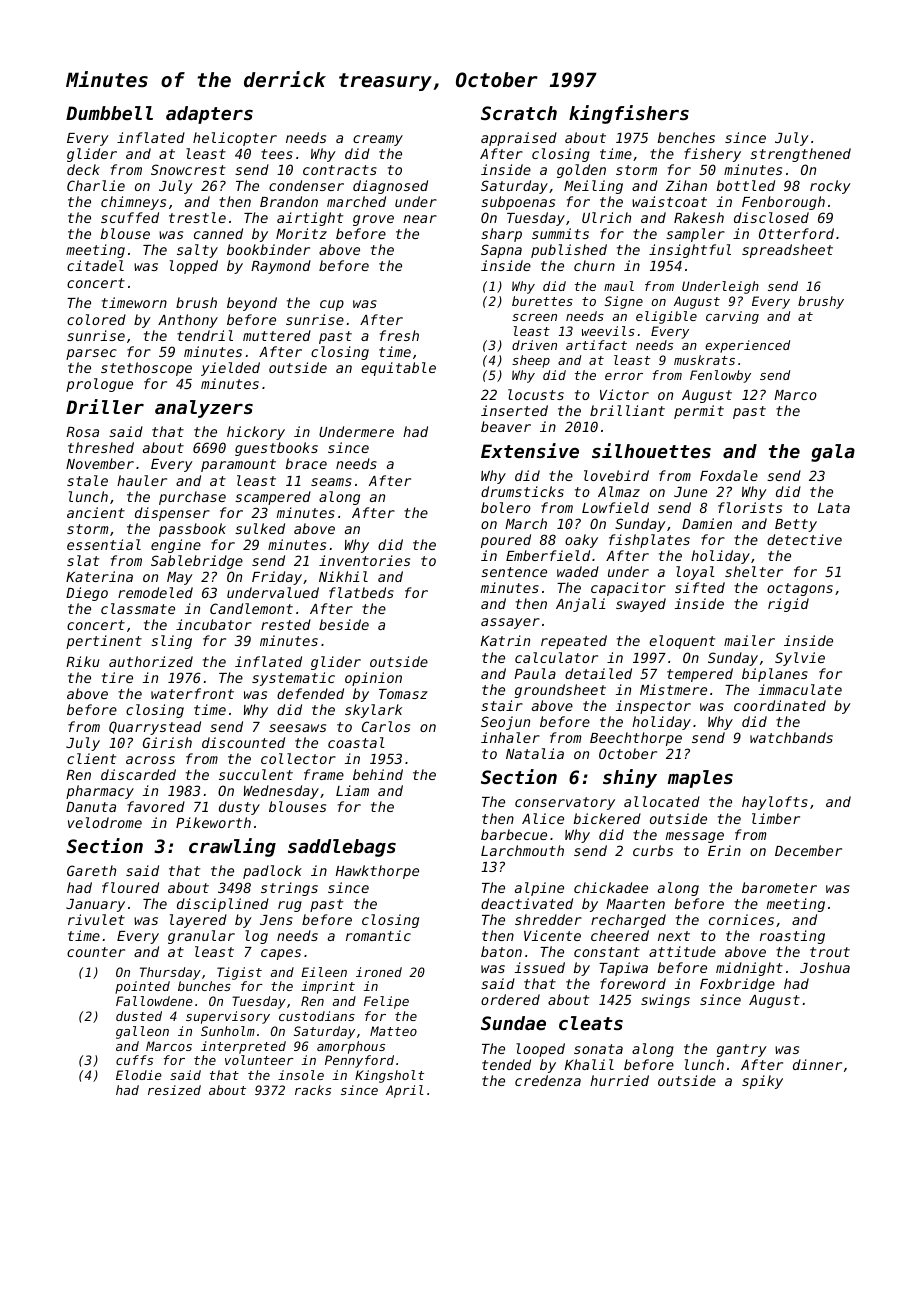  What do you see at coordinates (139, 1075) in the image?
I see `Elodie` at bounding box center [139, 1075].
